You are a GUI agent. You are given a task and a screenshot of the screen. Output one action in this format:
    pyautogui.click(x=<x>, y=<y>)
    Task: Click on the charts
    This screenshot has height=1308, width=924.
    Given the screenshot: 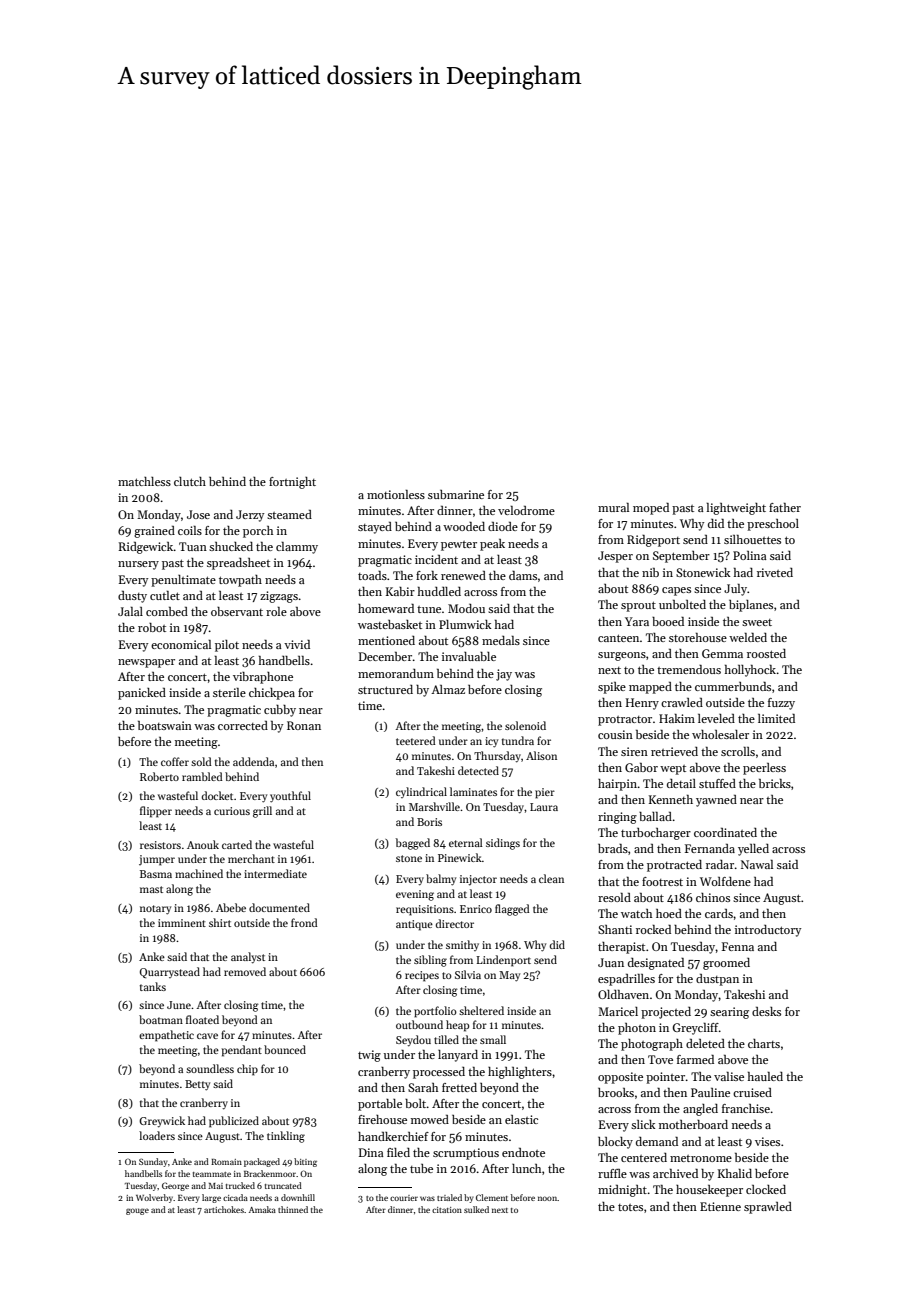 What is the action you would take?
    pyautogui.click(x=764, y=1043)
